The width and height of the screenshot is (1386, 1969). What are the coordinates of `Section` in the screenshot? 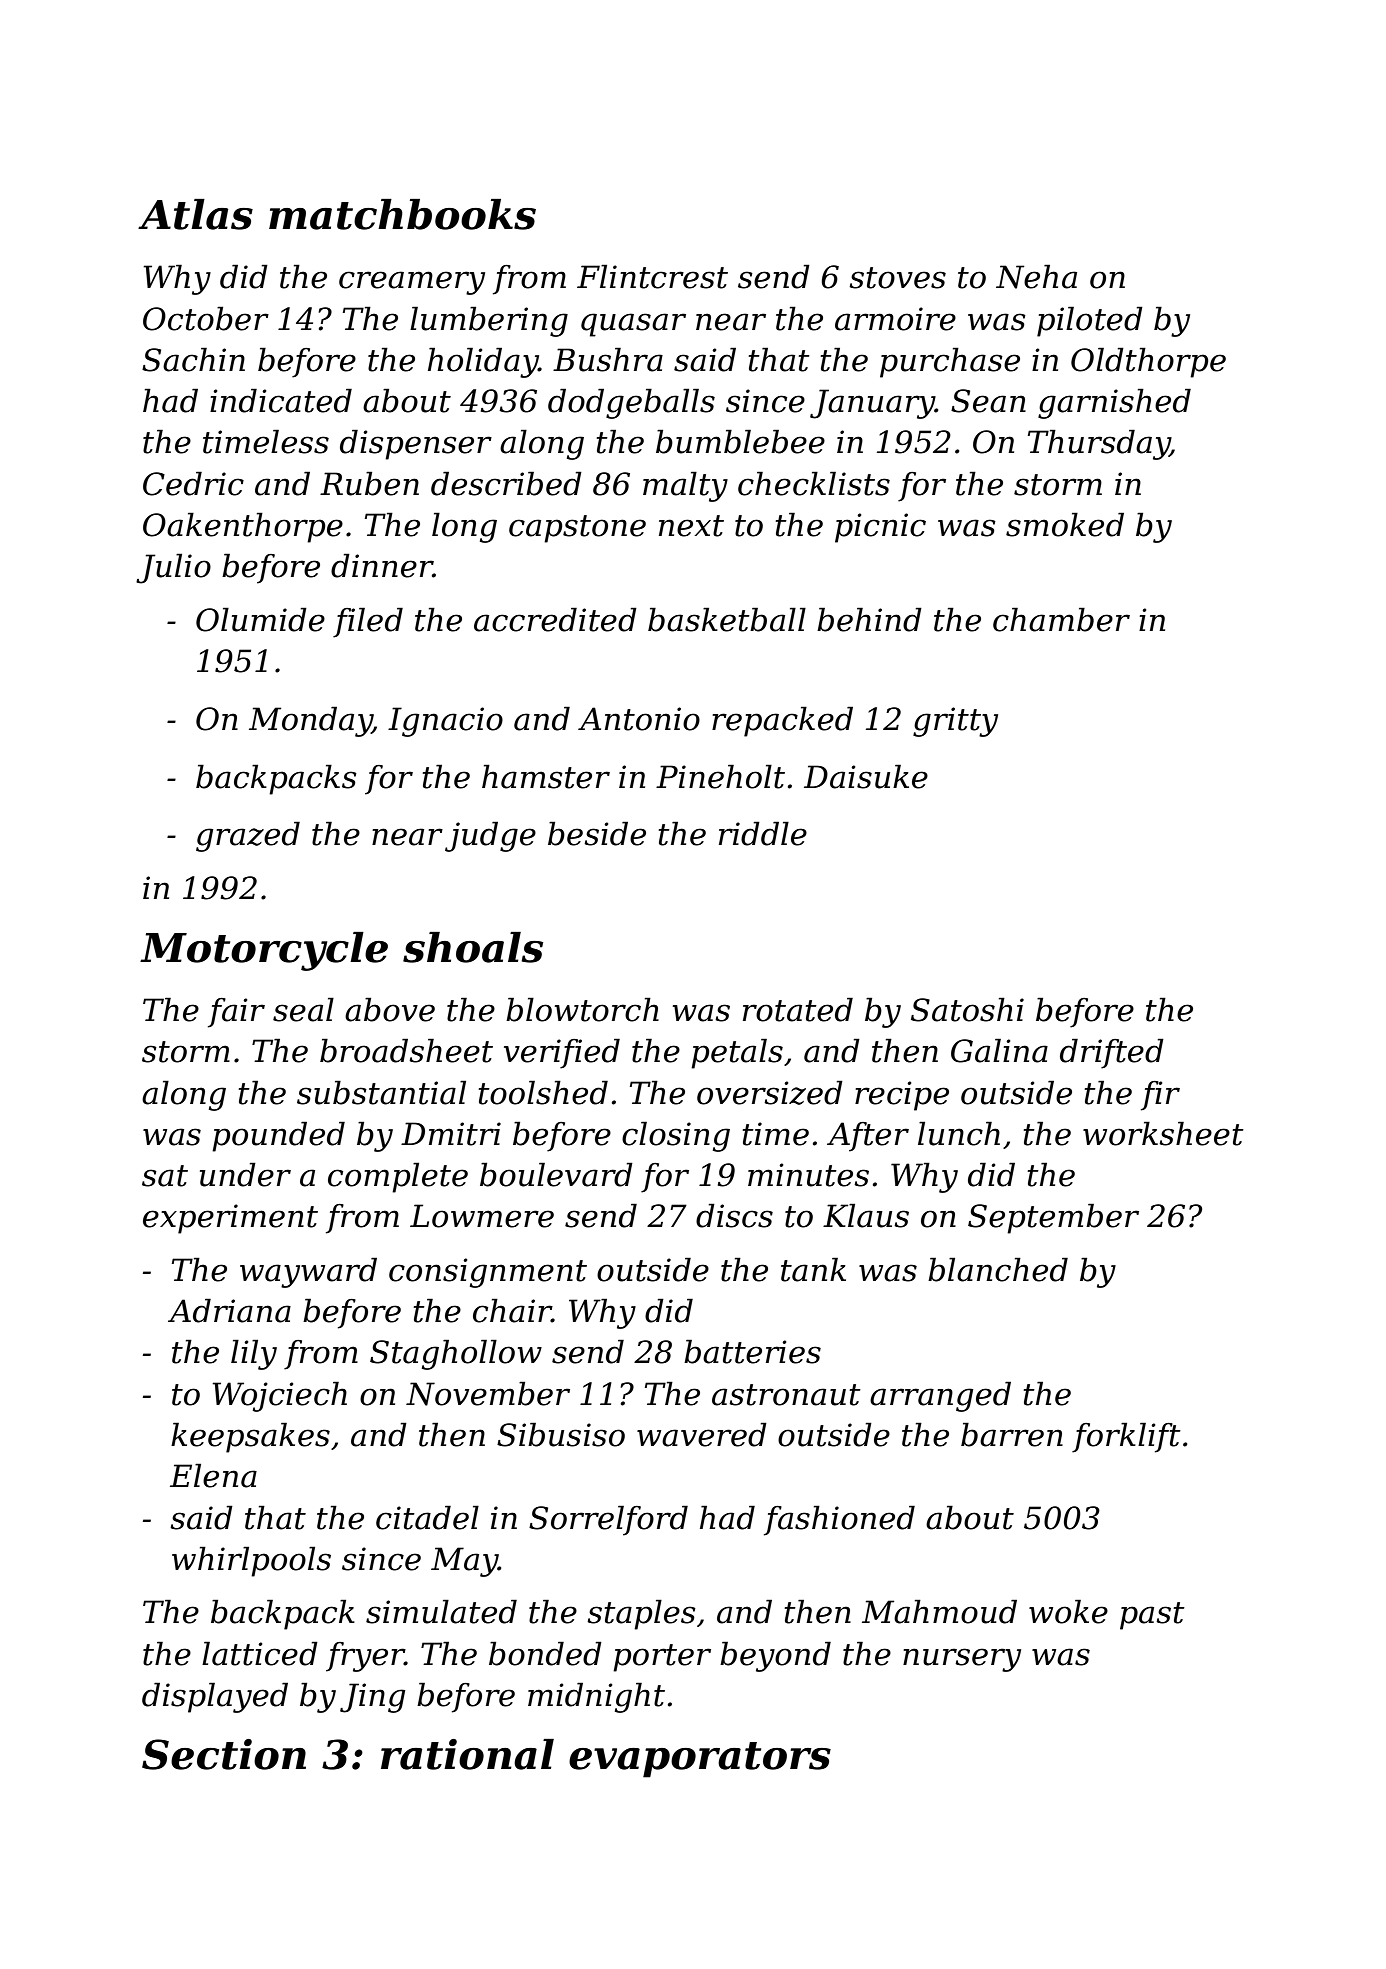 It's located at (224, 1754).
